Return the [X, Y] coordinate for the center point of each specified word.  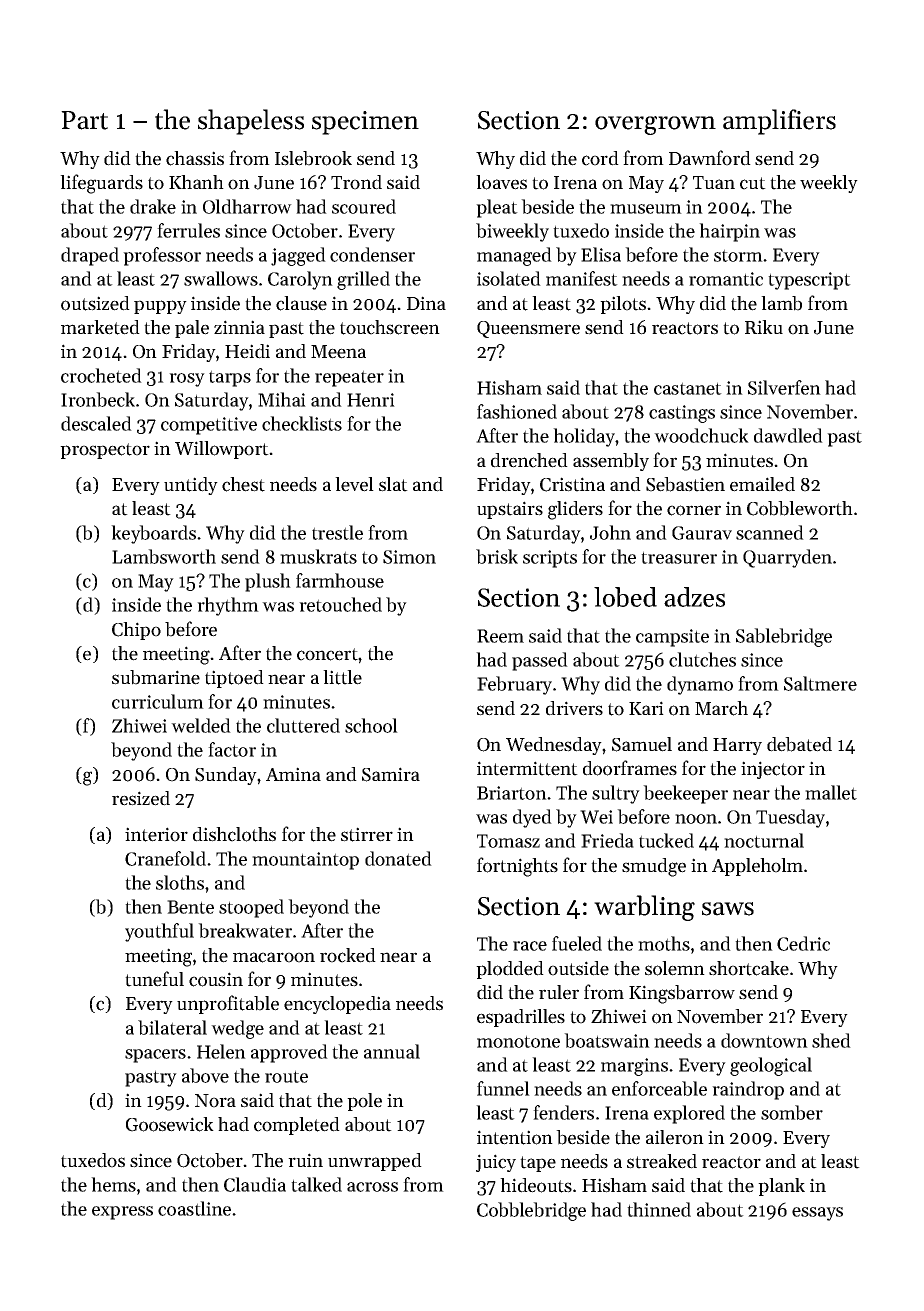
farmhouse [340, 580]
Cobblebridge [531, 1211]
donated [398, 858]
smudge [654, 867]
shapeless [251, 122]
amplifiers [779, 122]
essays [817, 1214]
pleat [497, 208]
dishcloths [234, 834]
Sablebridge [784, 637]
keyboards [153, 534]
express [122, 1213]
